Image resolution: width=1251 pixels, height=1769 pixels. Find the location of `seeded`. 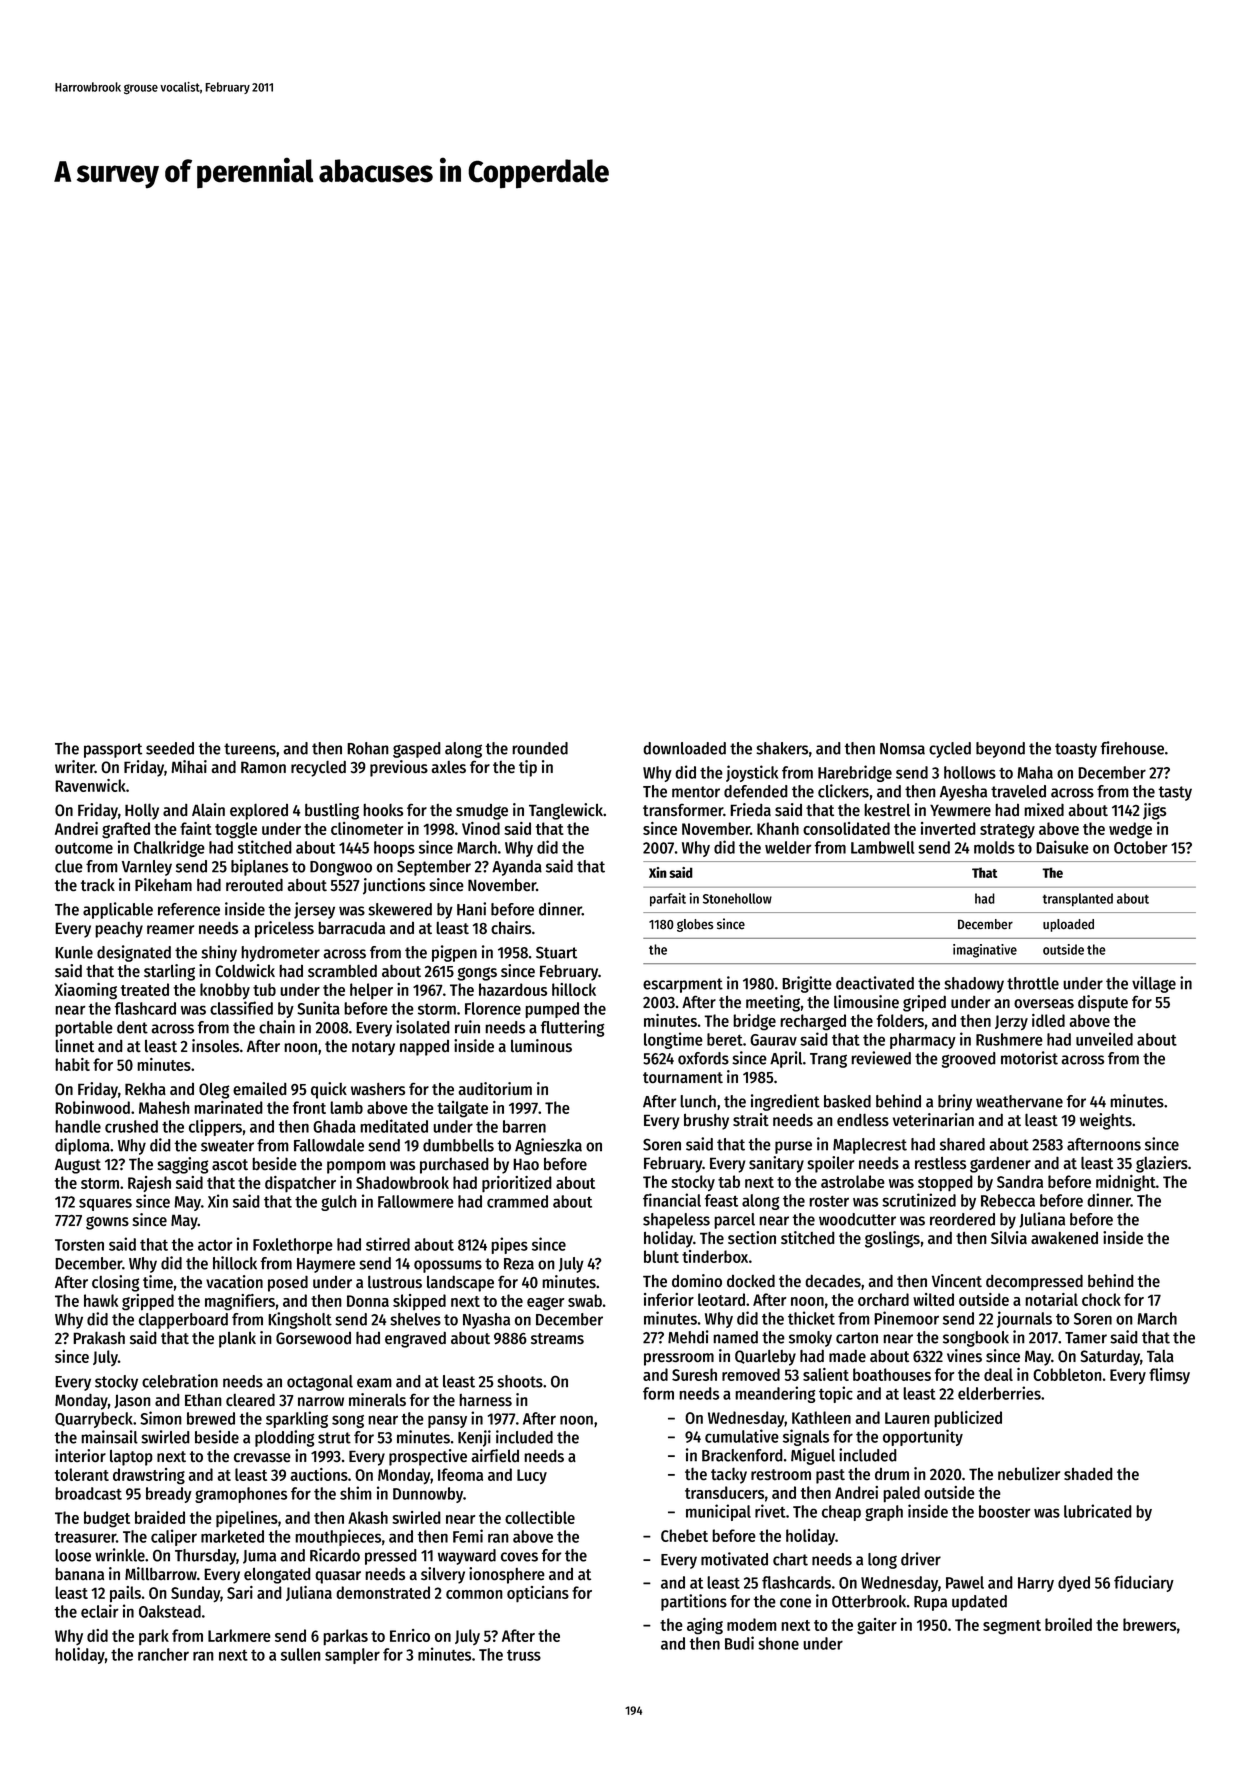

seeded is located at coordinates (170, 748).
